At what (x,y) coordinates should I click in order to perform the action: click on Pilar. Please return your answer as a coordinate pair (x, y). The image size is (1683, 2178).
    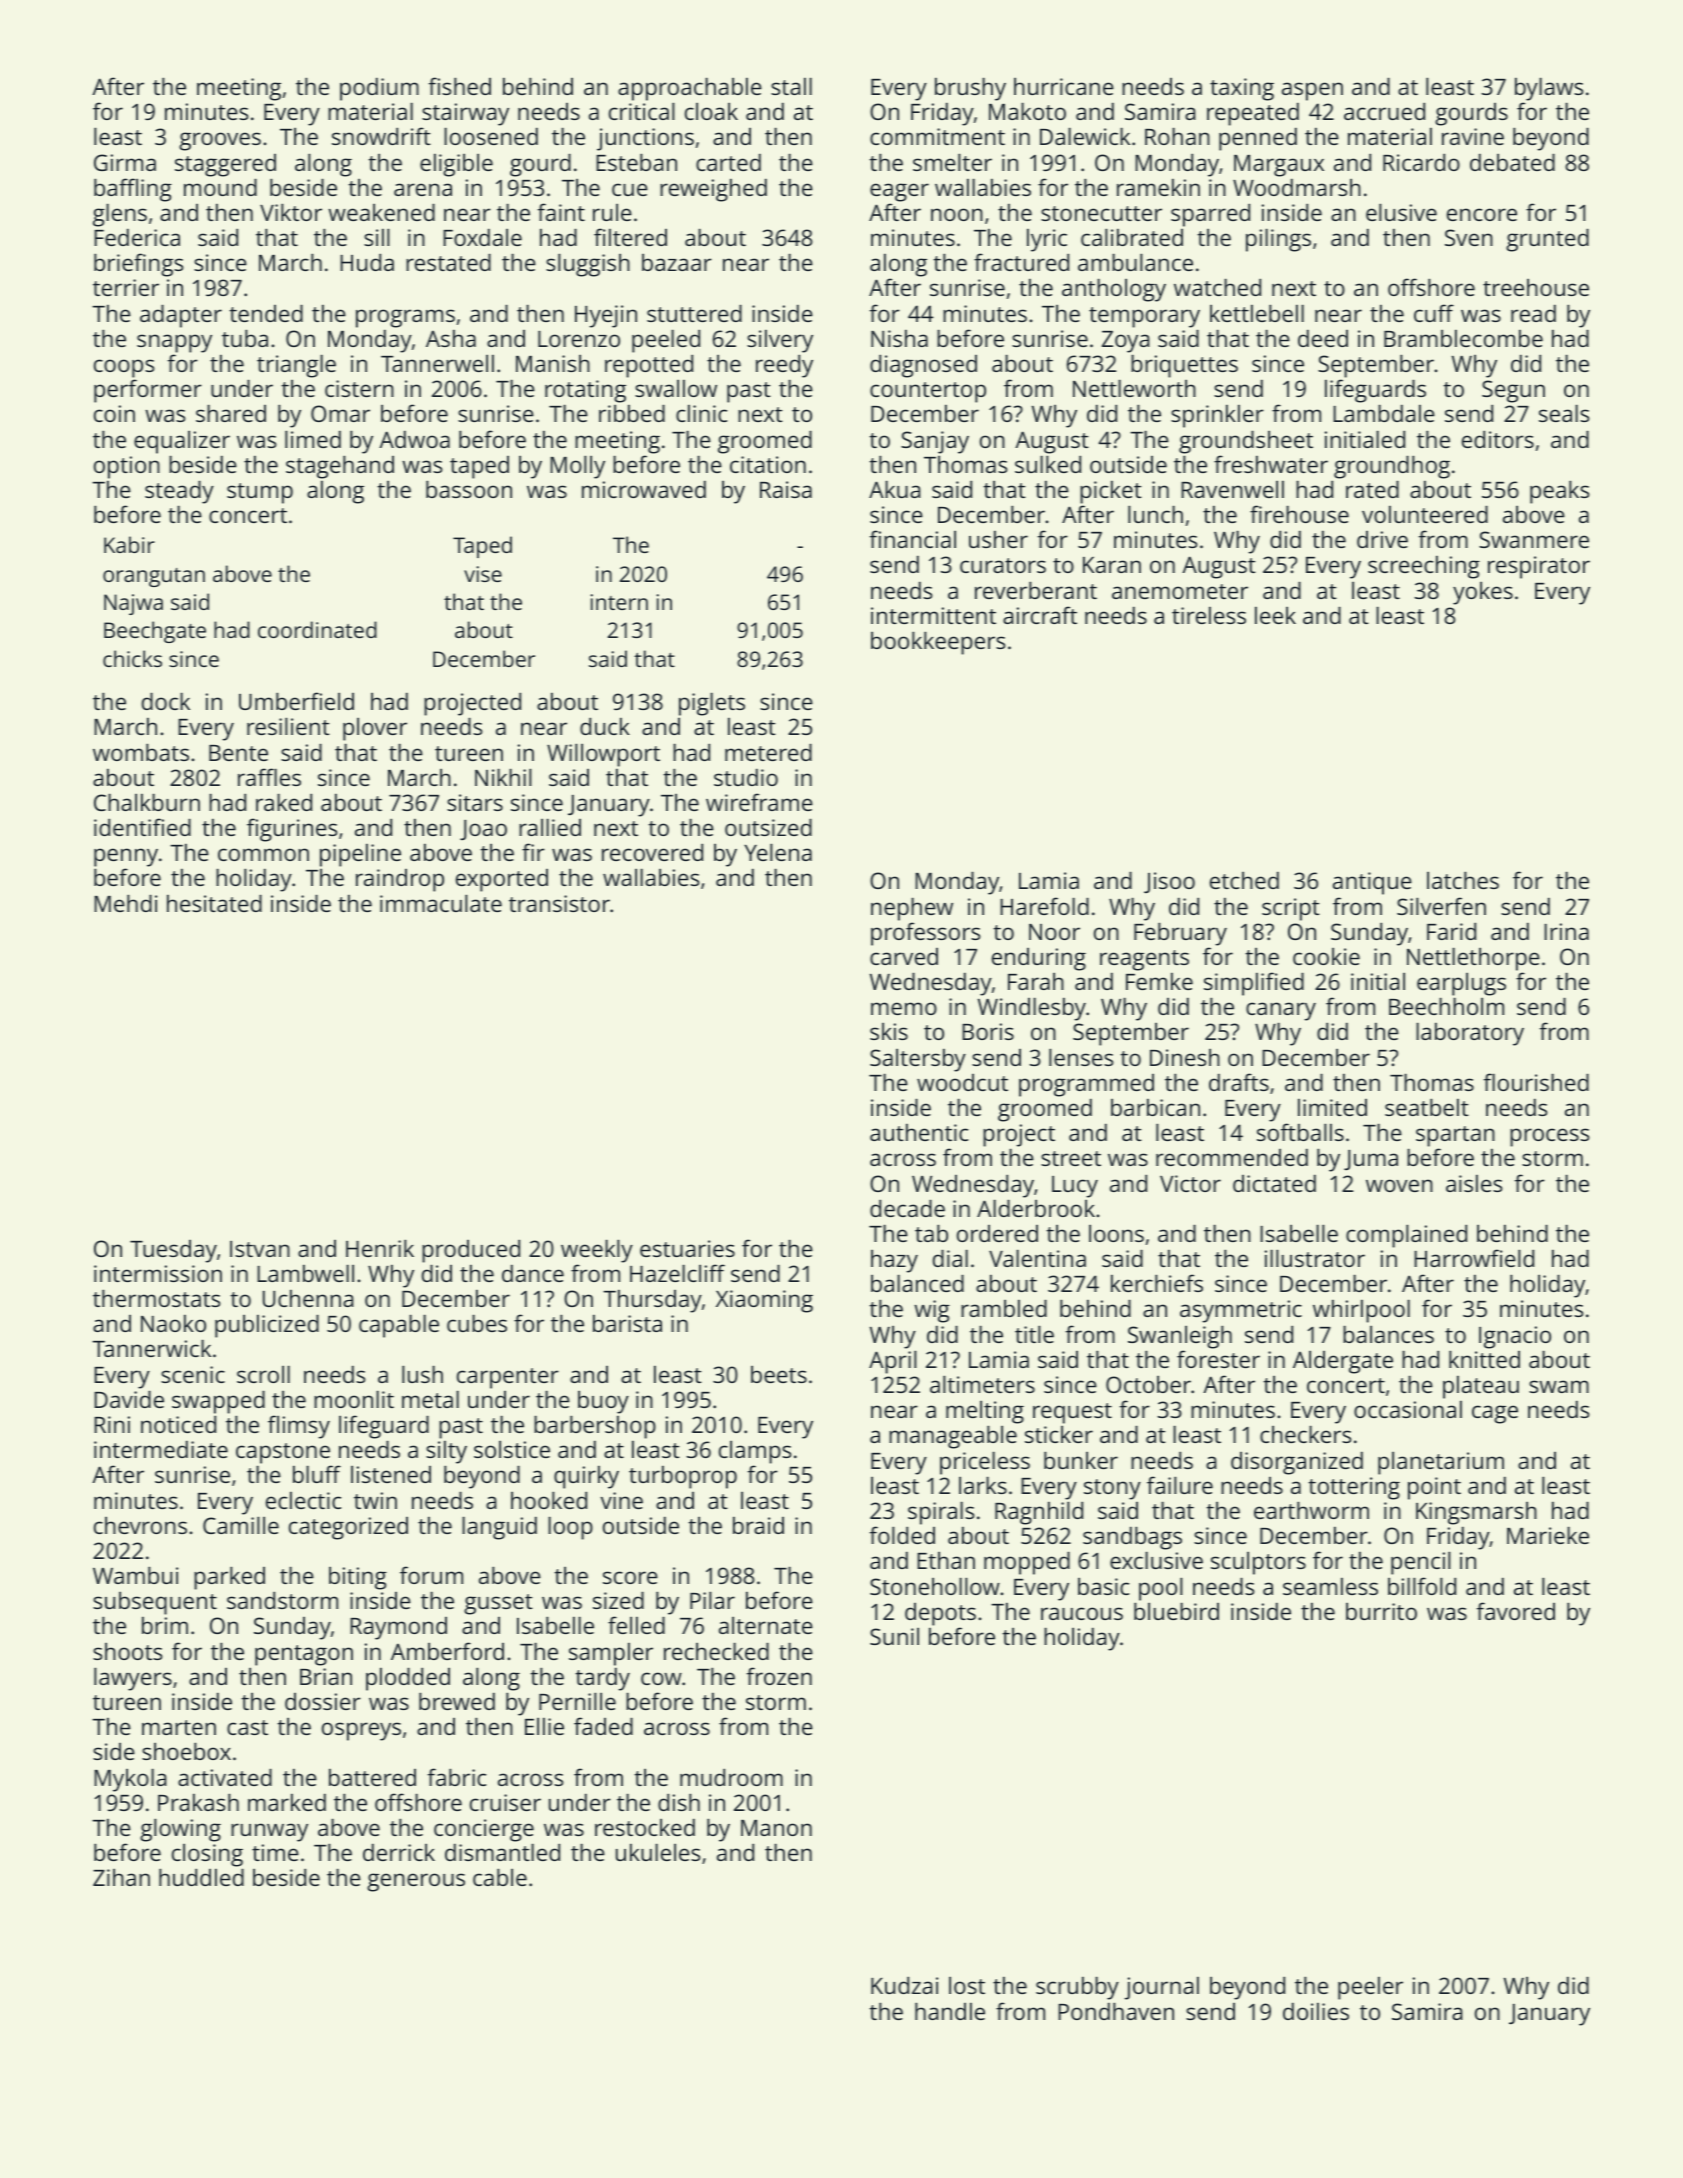
    Looking at the image, I should click on (712, 1600).
